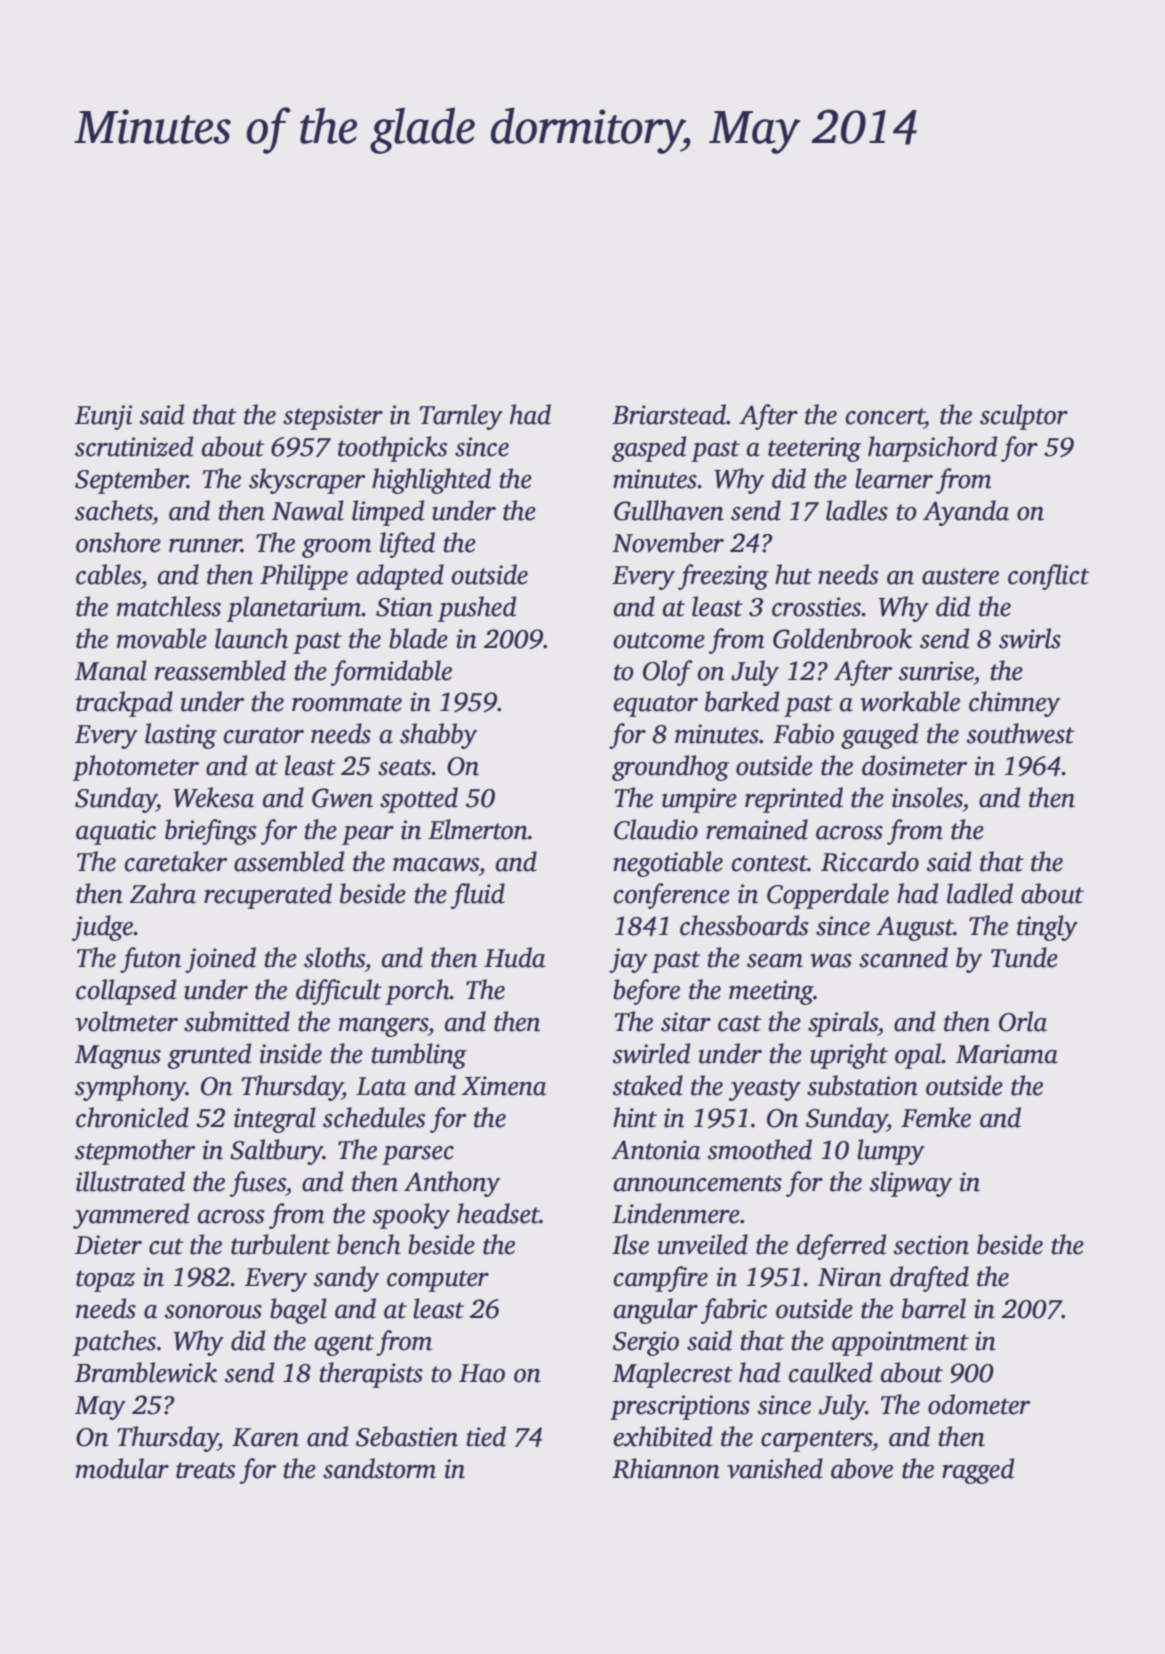 This screenshot has width=1165, height=1654. What do you see at coordinates (431, 481) in the screenshot?
I see `highlighted` at bounding box center [431, 481].
